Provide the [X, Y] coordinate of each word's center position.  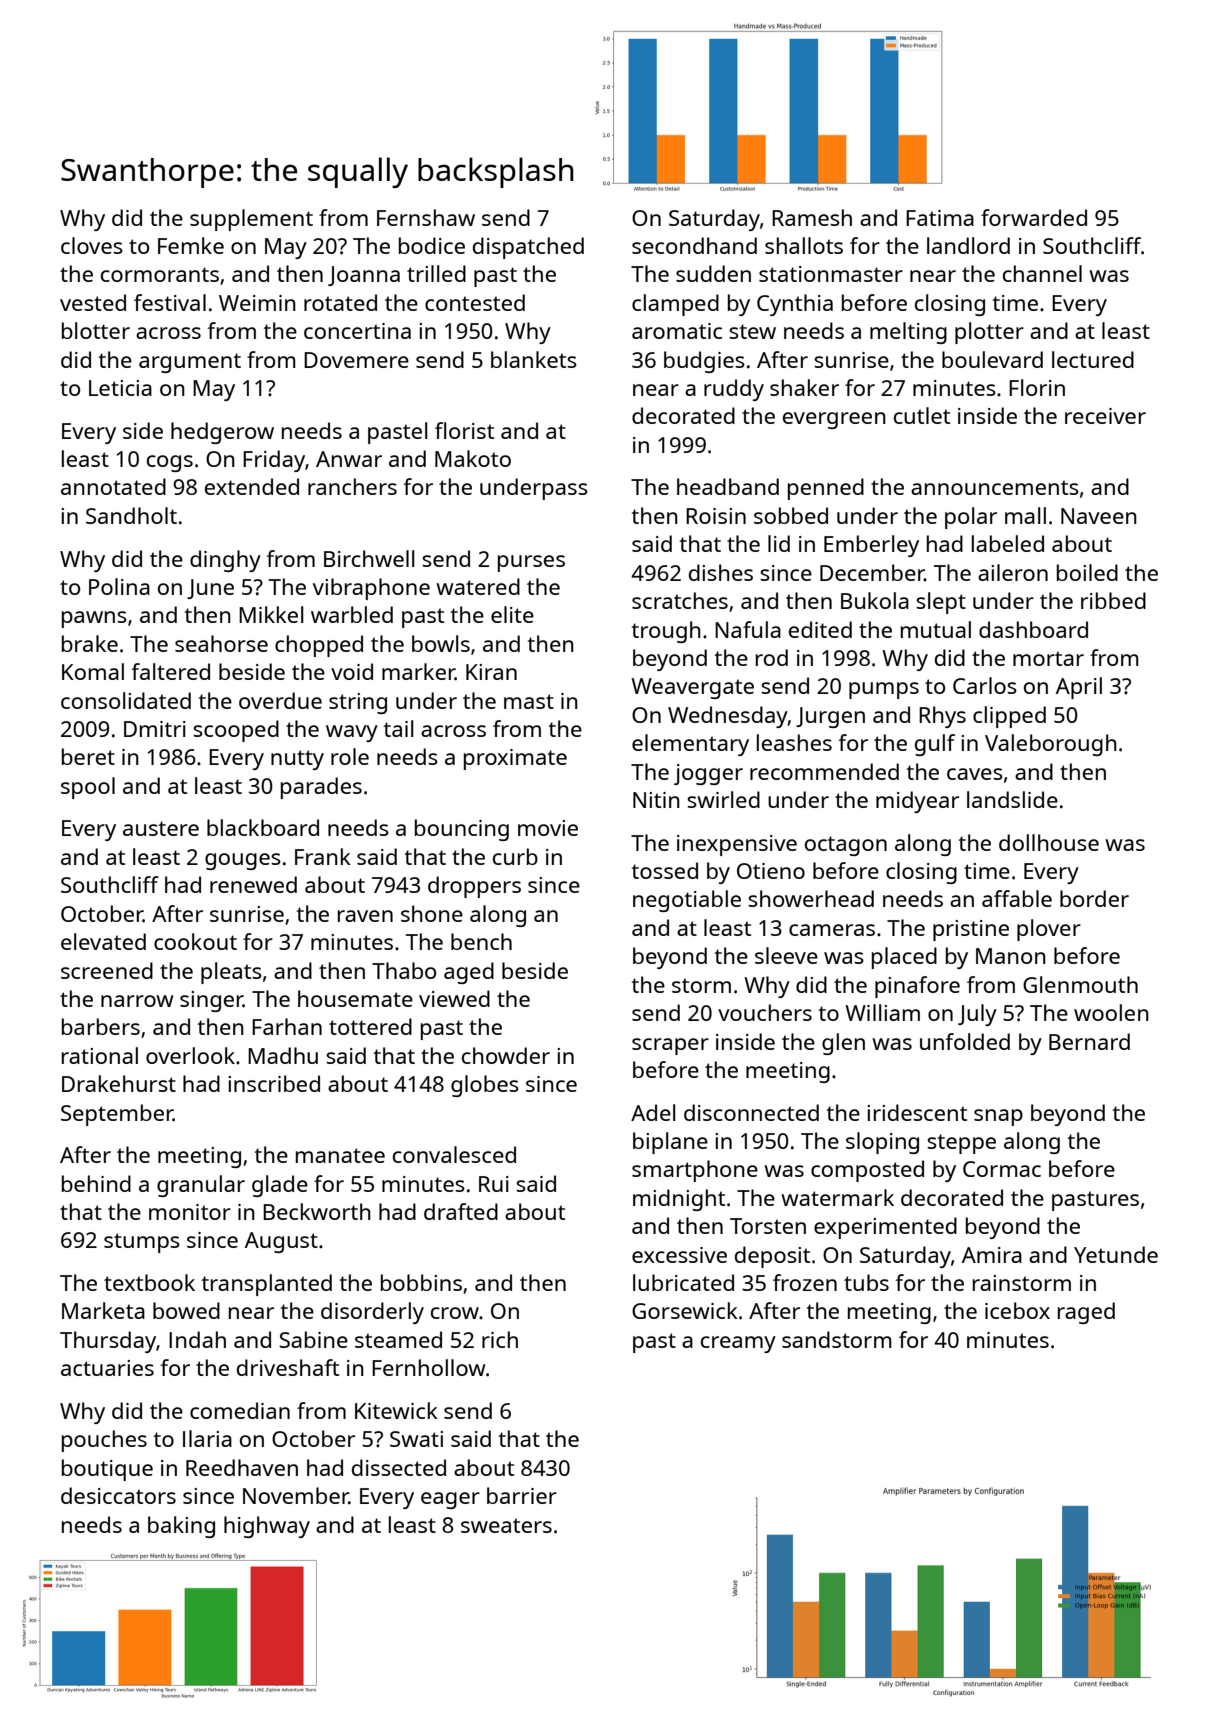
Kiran [491, 672]
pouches [104, 1441]
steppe [961, 1144]
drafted [461, 1211]
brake [90, 643]
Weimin [257, 303]
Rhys [942, 717]
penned [826, 489]
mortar [1048, 658]
